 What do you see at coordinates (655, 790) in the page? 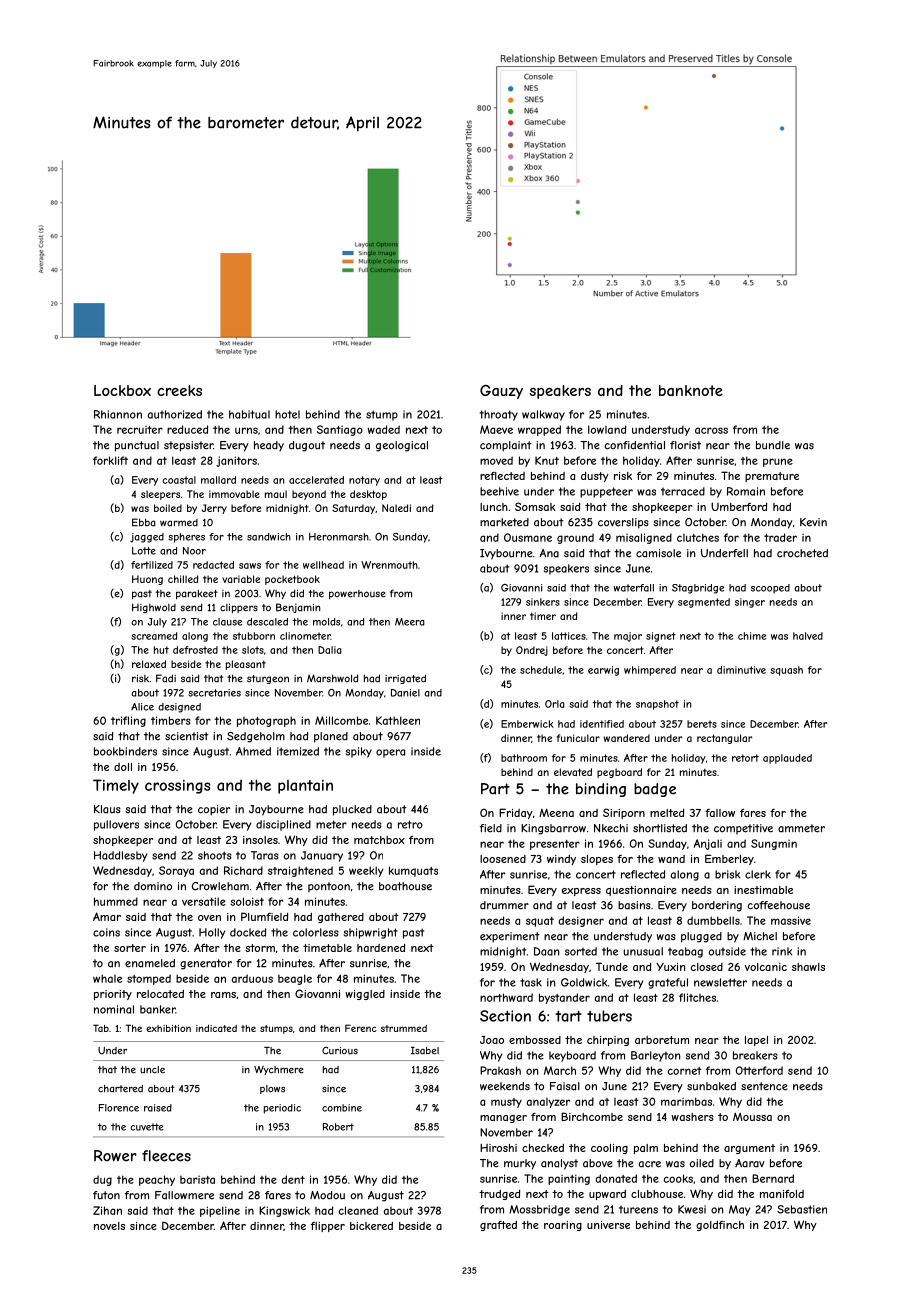
I see `badge` at bounding box center [655, 790].
